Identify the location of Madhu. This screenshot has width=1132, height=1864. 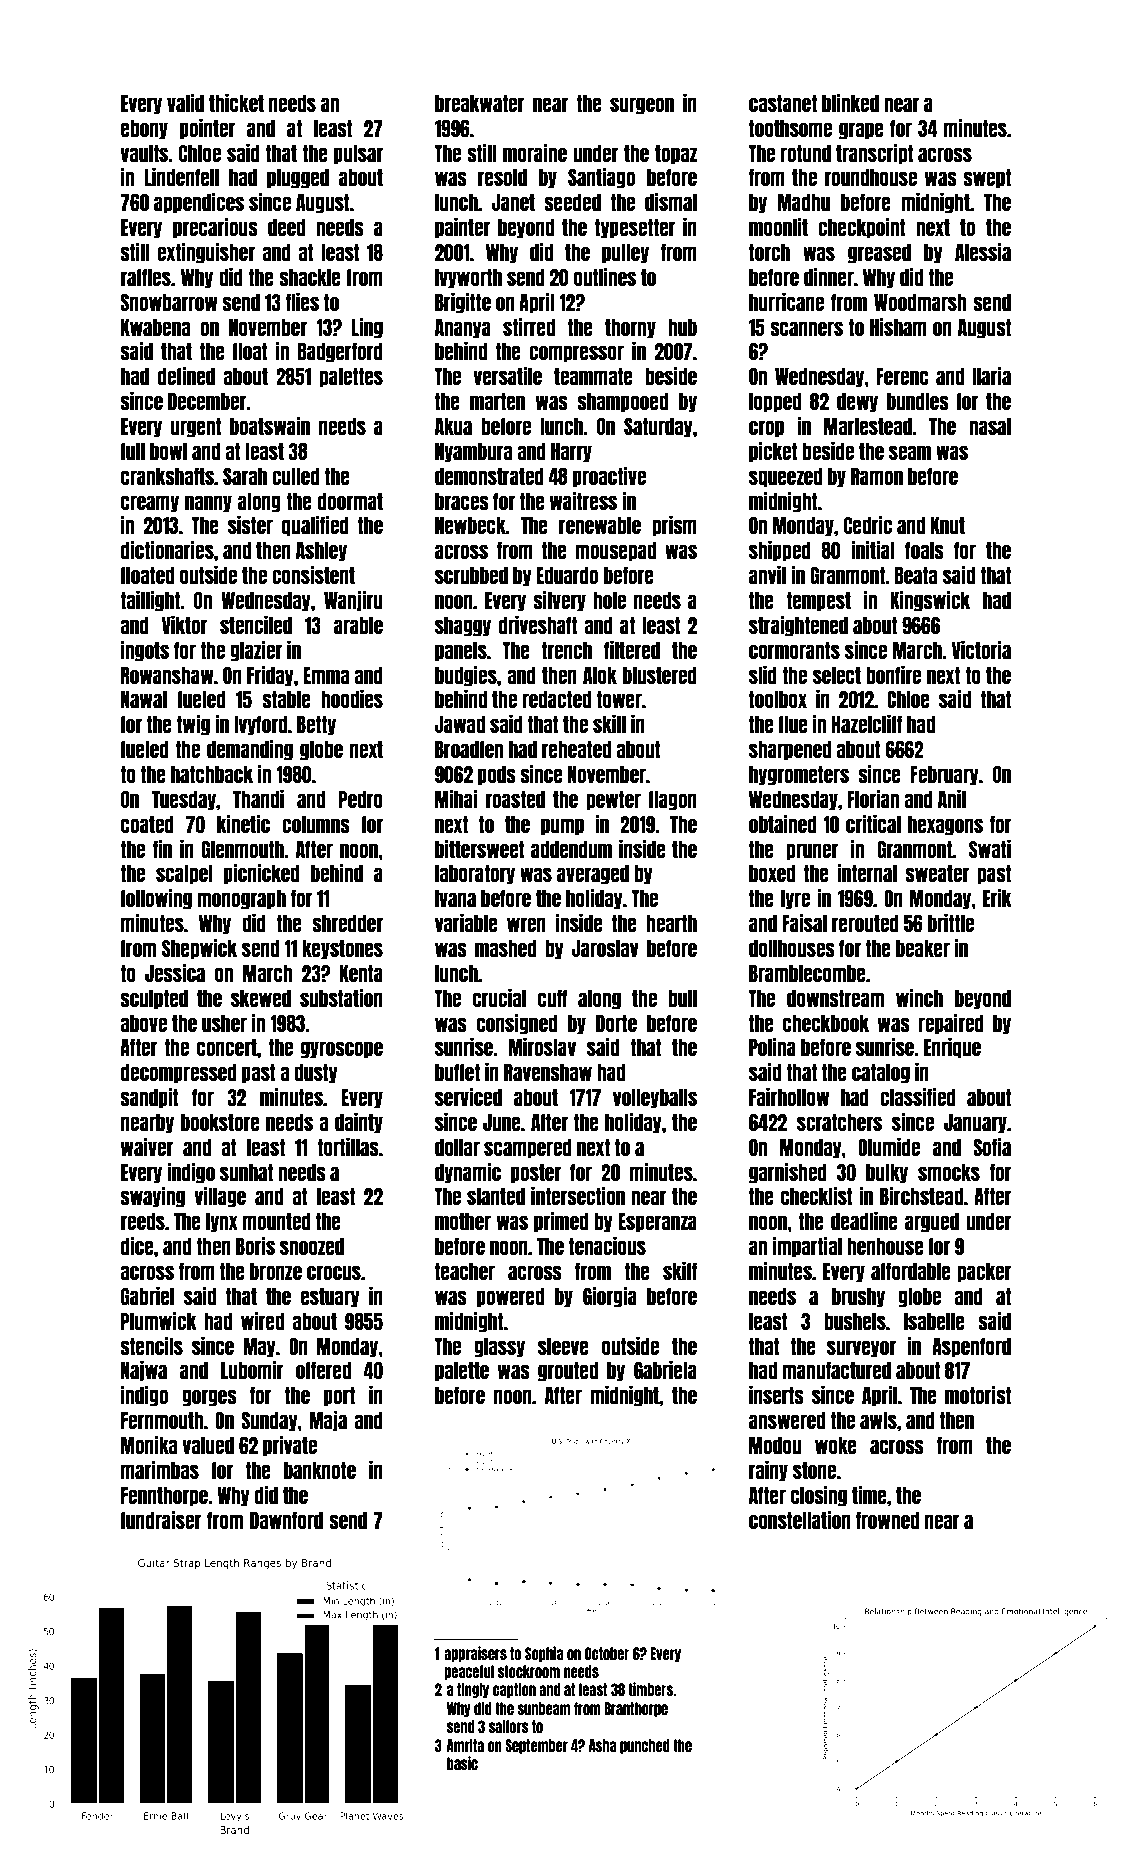
(804, 202).
